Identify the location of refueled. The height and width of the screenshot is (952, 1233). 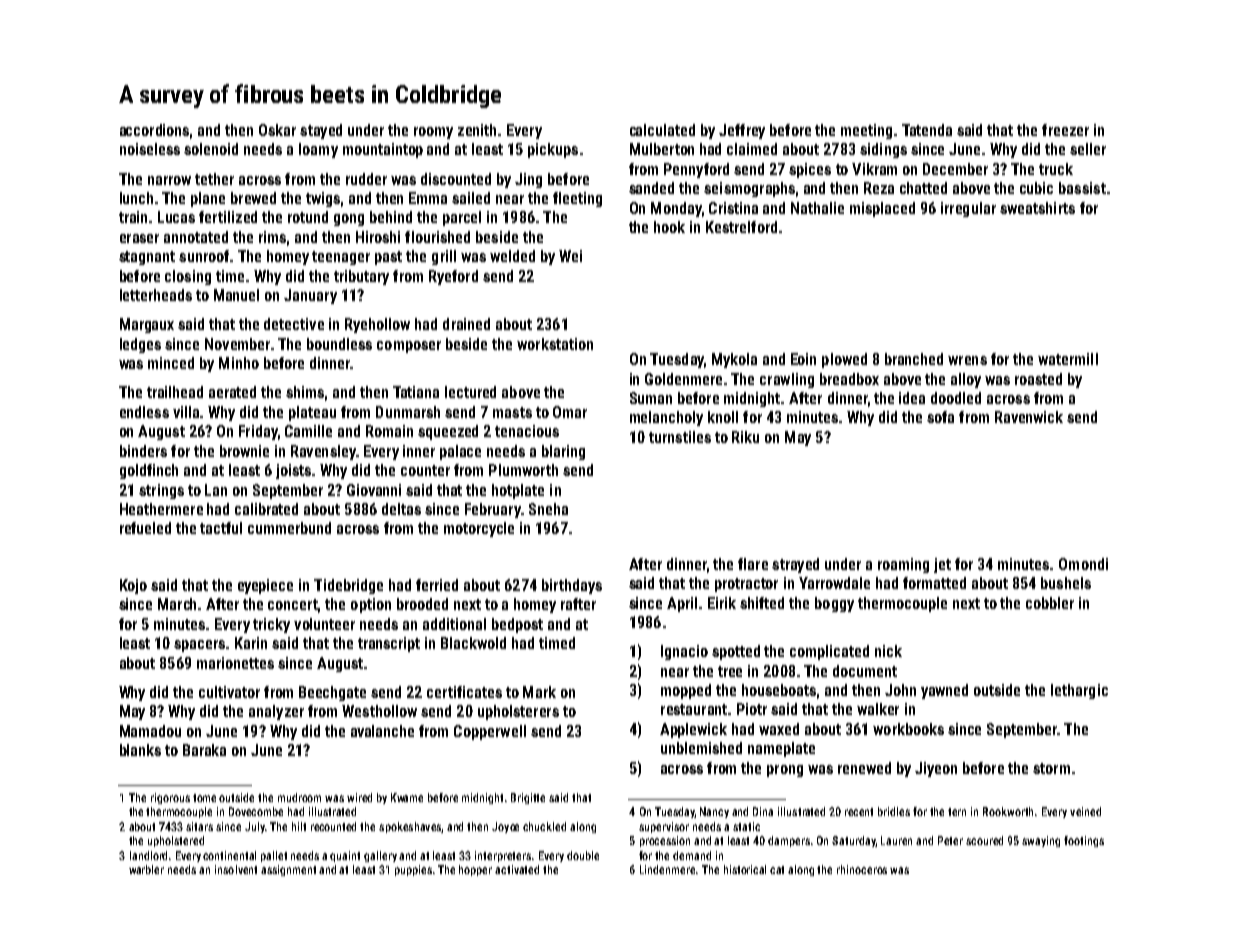
(145, 528).
